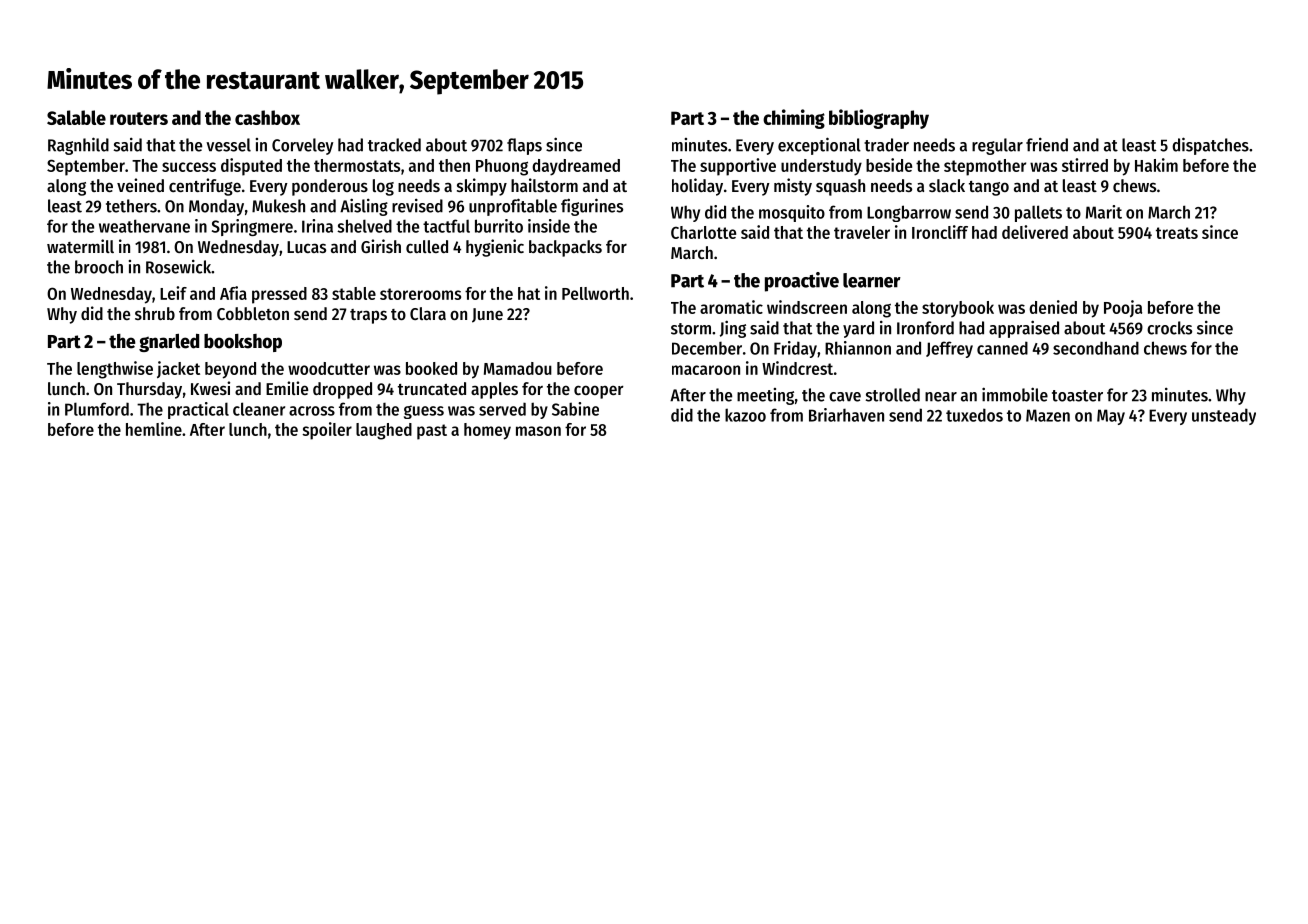 This page has width=1308, height=924. Describe the element at coordinates (76, 117) in the page. I see `Salable` at that location.
